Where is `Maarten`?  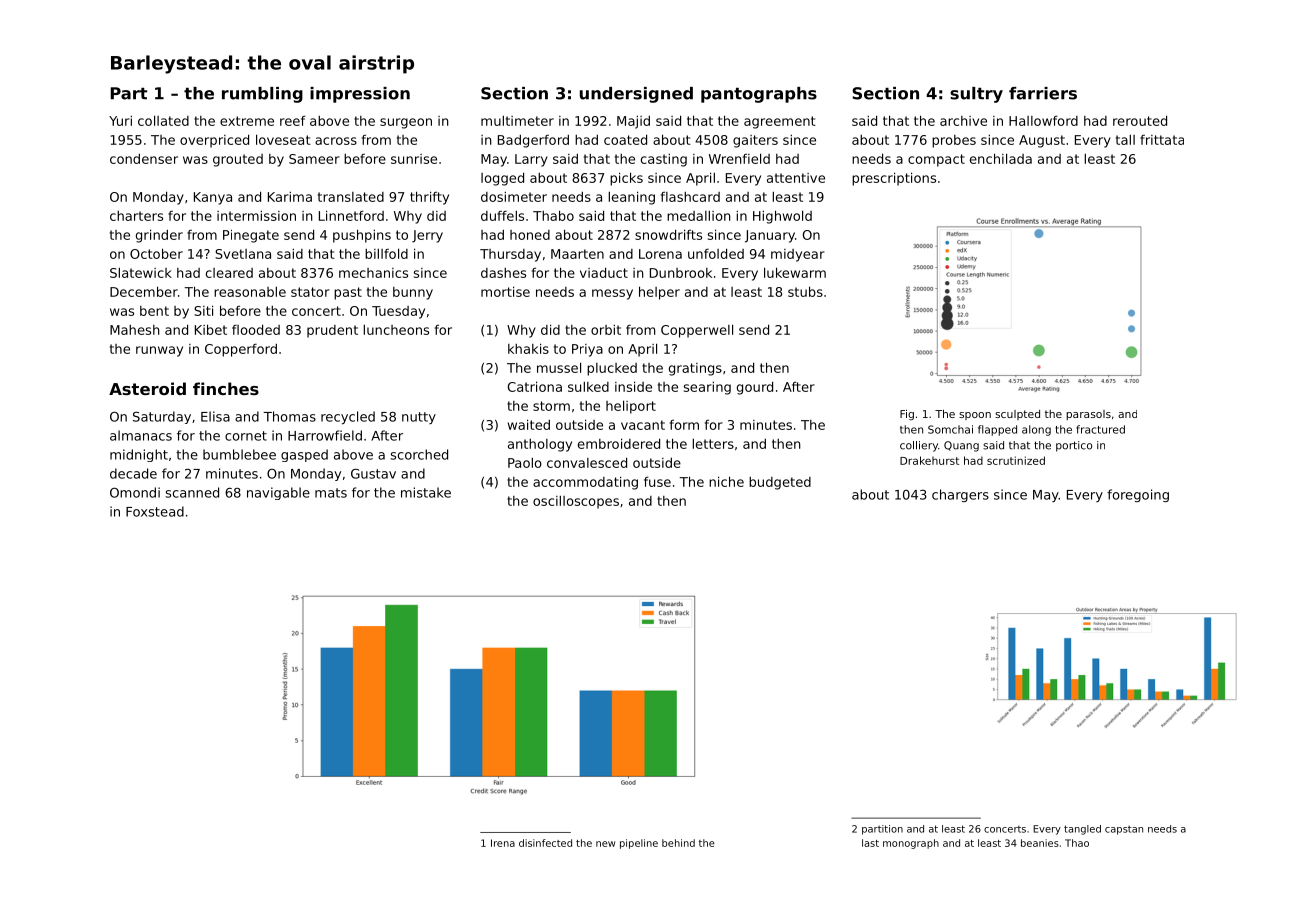 Maarten is located at coordinates (577, 254).
